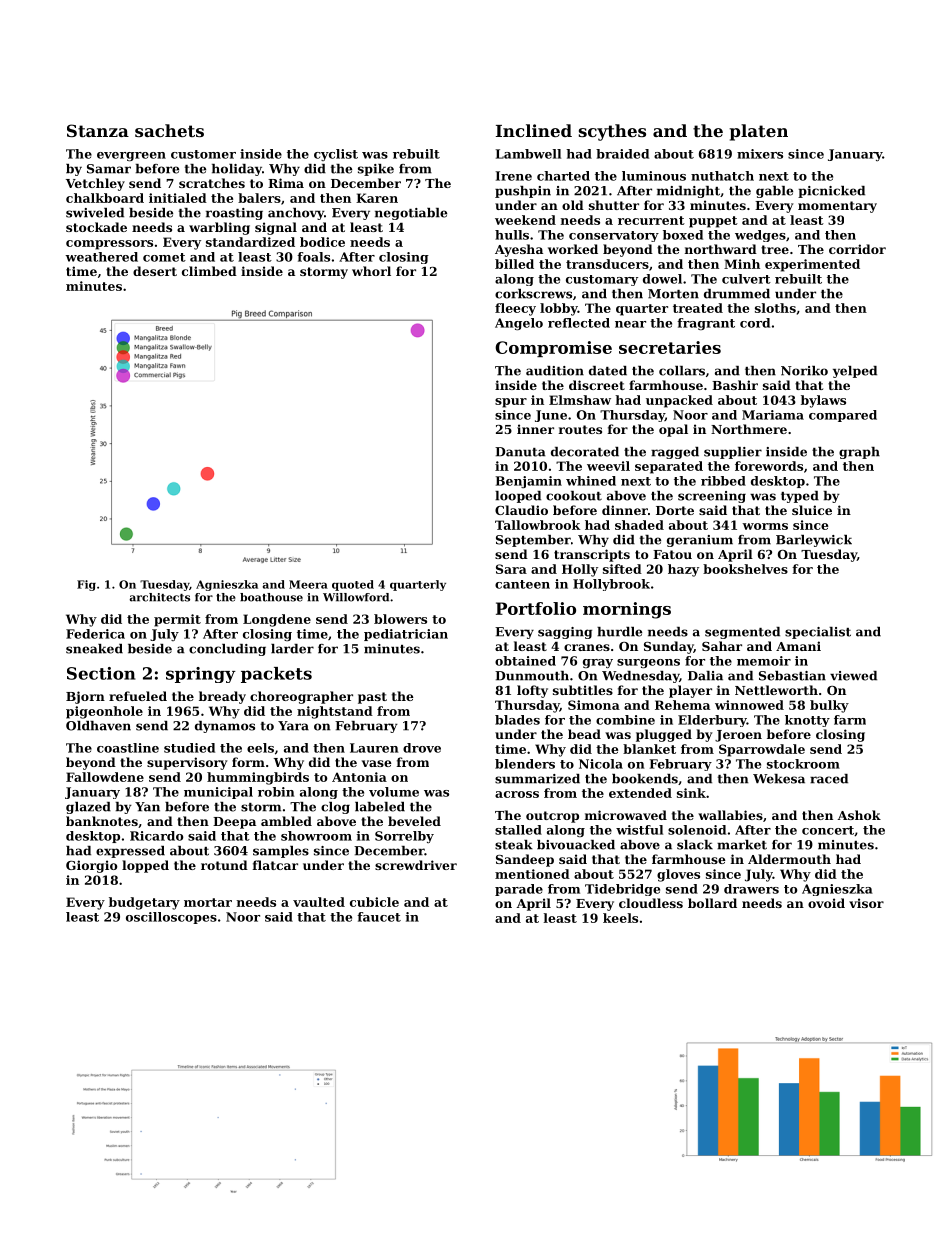 The image size is (952, 1233). I want to click on looped, so click(518, 497).
